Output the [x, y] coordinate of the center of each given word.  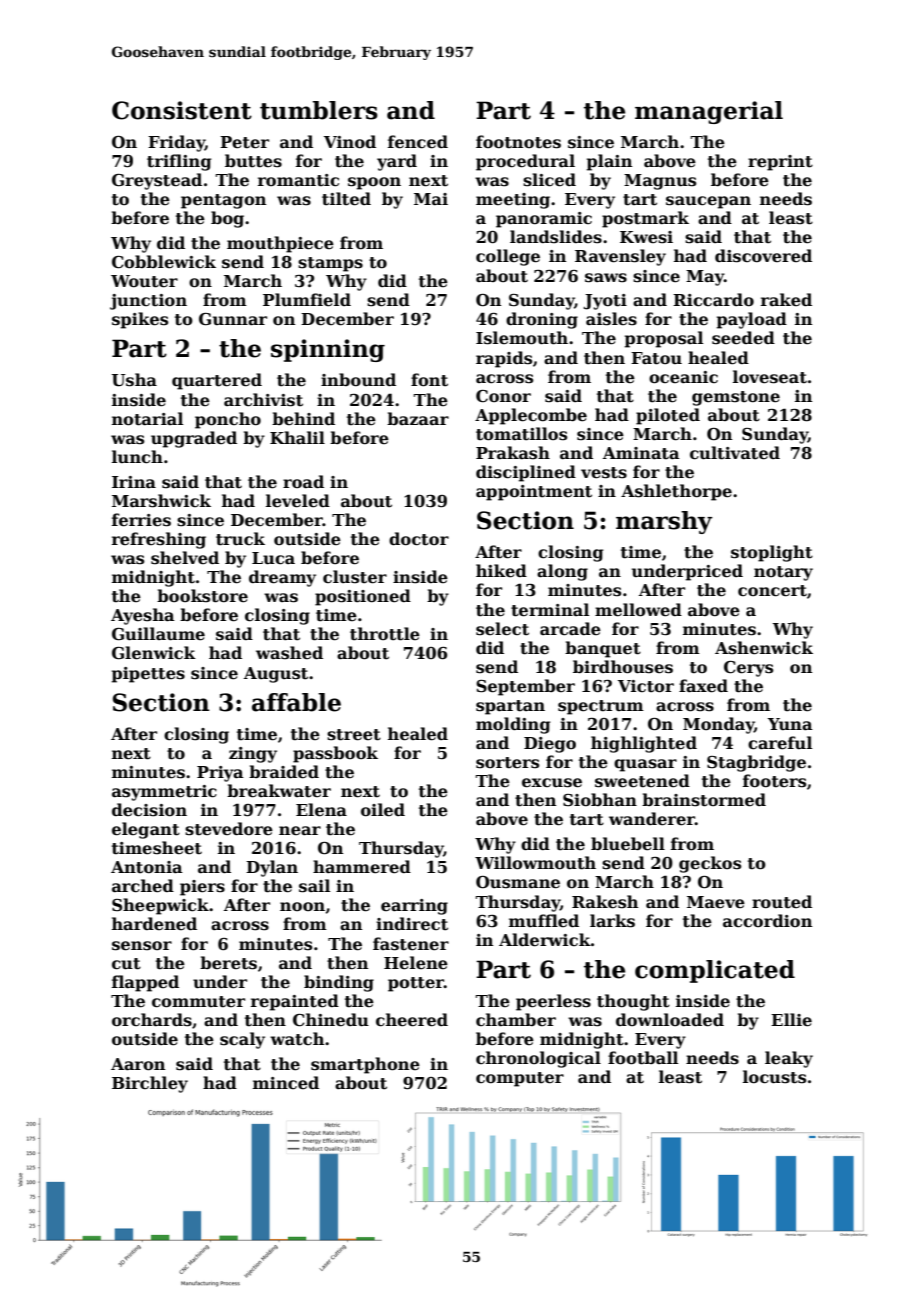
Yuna [790, 724]
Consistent [182, 110]
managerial [709, 112]
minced [286, 1082]
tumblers [319, 110]
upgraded [194, 439]
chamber [516, 1019]
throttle [385, 634]
